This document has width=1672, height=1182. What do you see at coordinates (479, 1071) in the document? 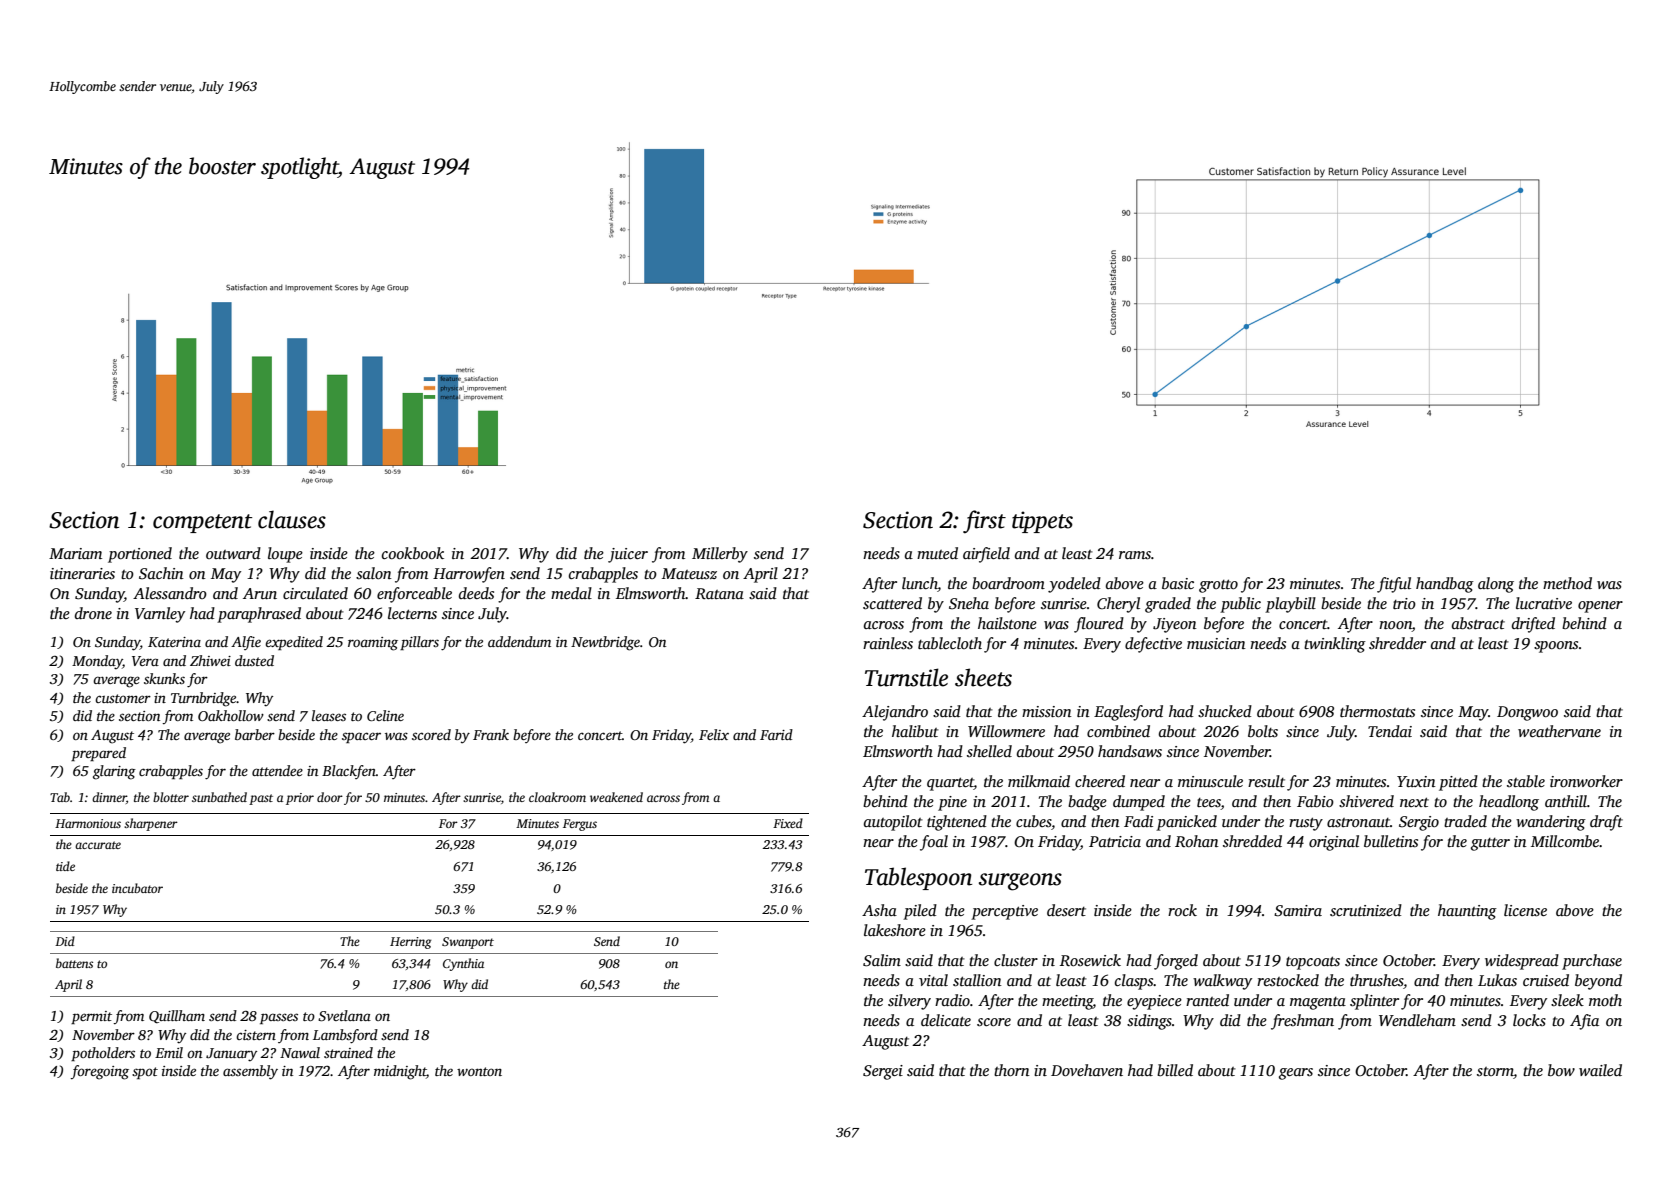
I see `wonton` at bounding box center [479, 1071].
